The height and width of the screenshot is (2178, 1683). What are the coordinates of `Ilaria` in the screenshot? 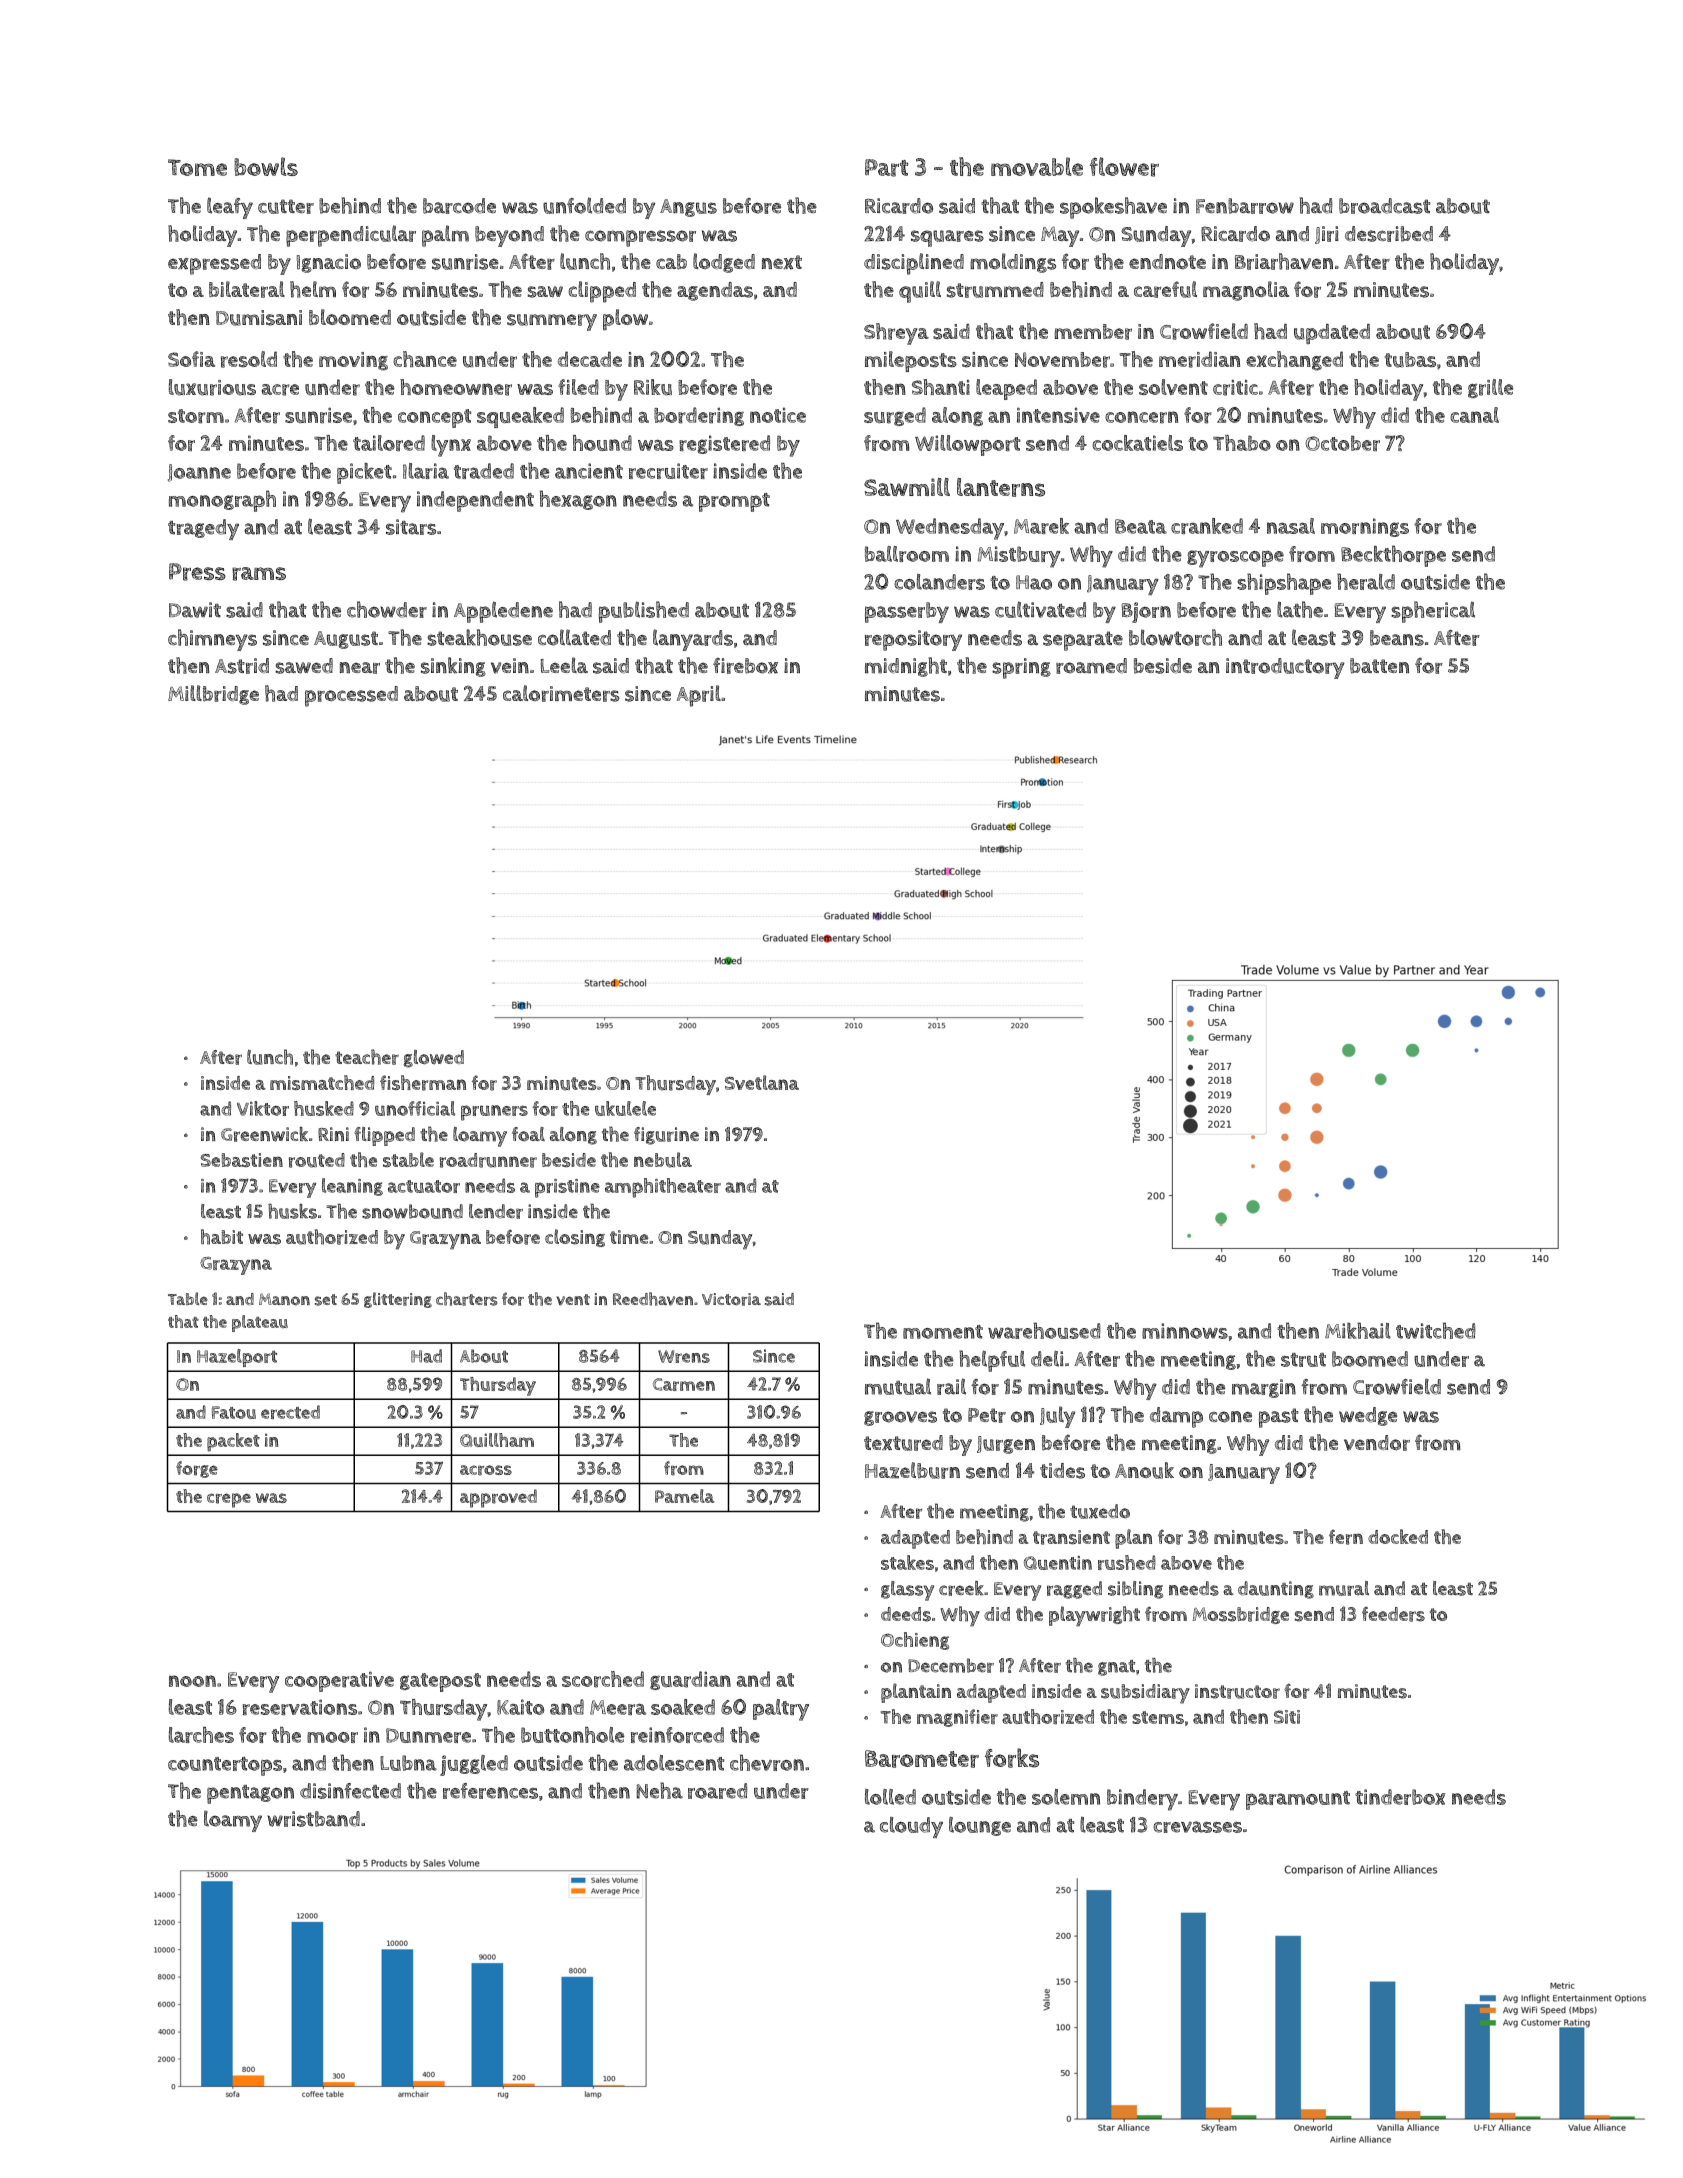 It's located at (426, 471).
